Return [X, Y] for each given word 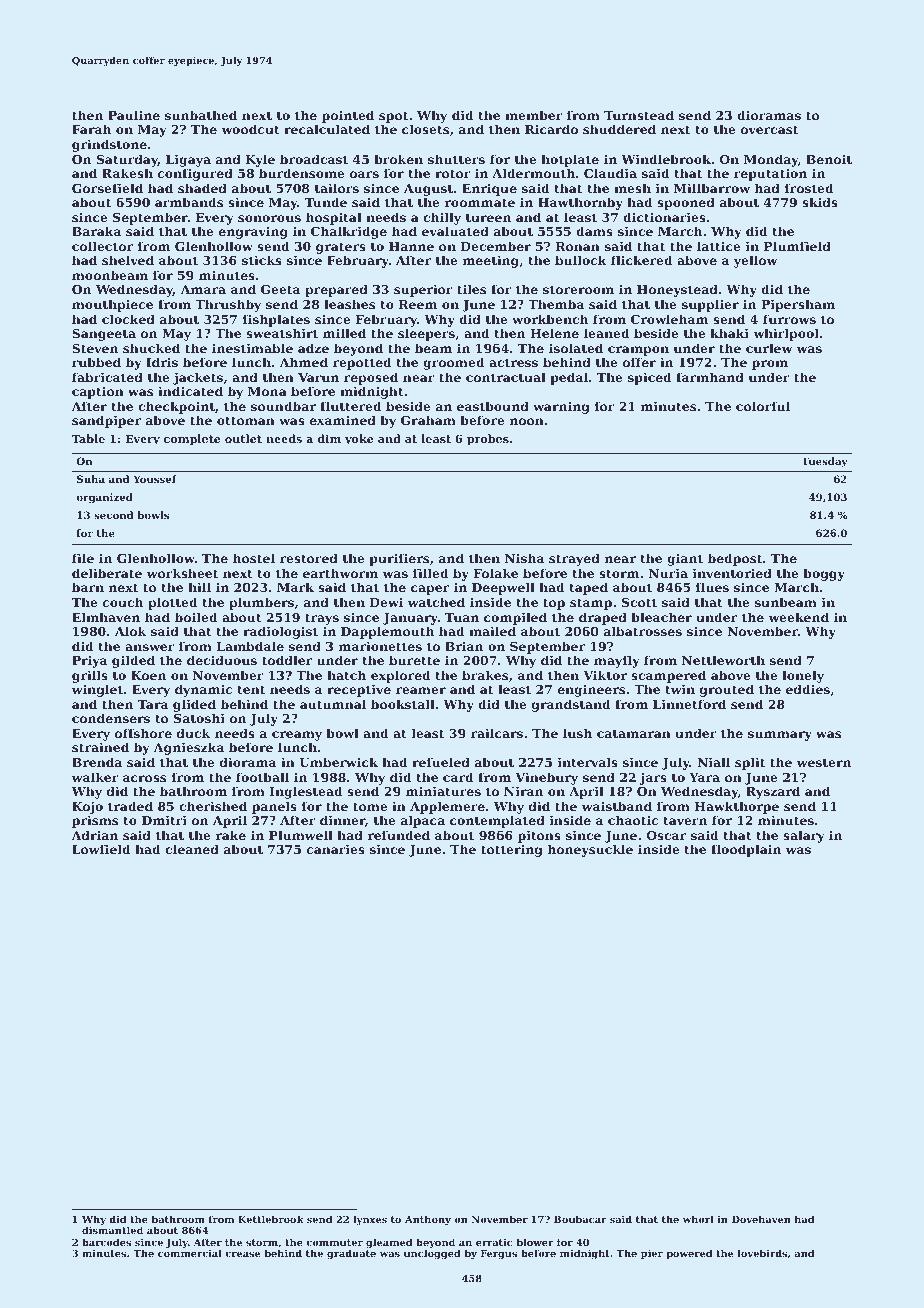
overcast [769, 129]
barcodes [106, 1242]
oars [364, 174]
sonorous [269, 218]
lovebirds [762, 1253]
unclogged [432, 1254]
